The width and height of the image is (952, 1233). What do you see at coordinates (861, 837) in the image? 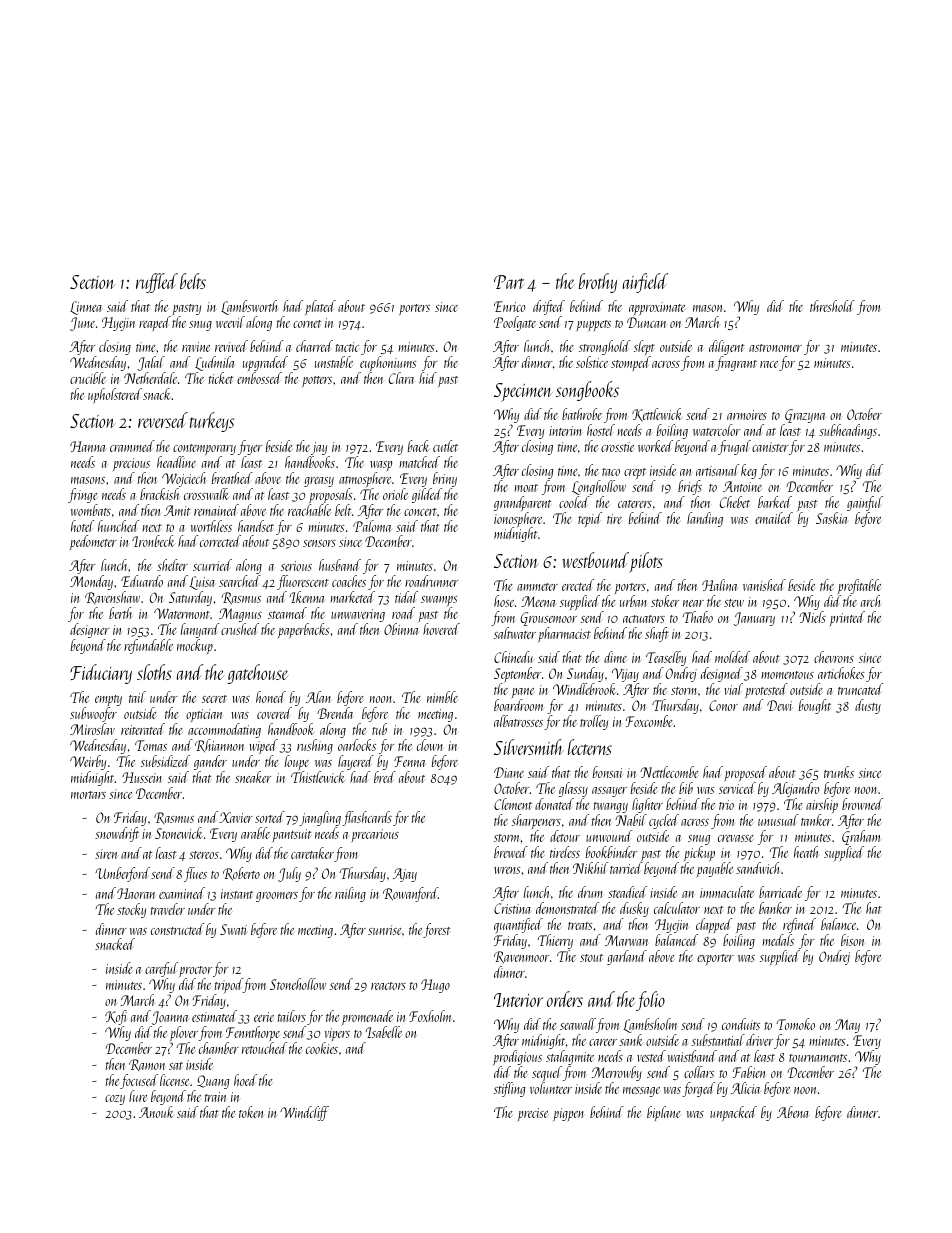
I see `Graham` at bounding box center [861, 837].
